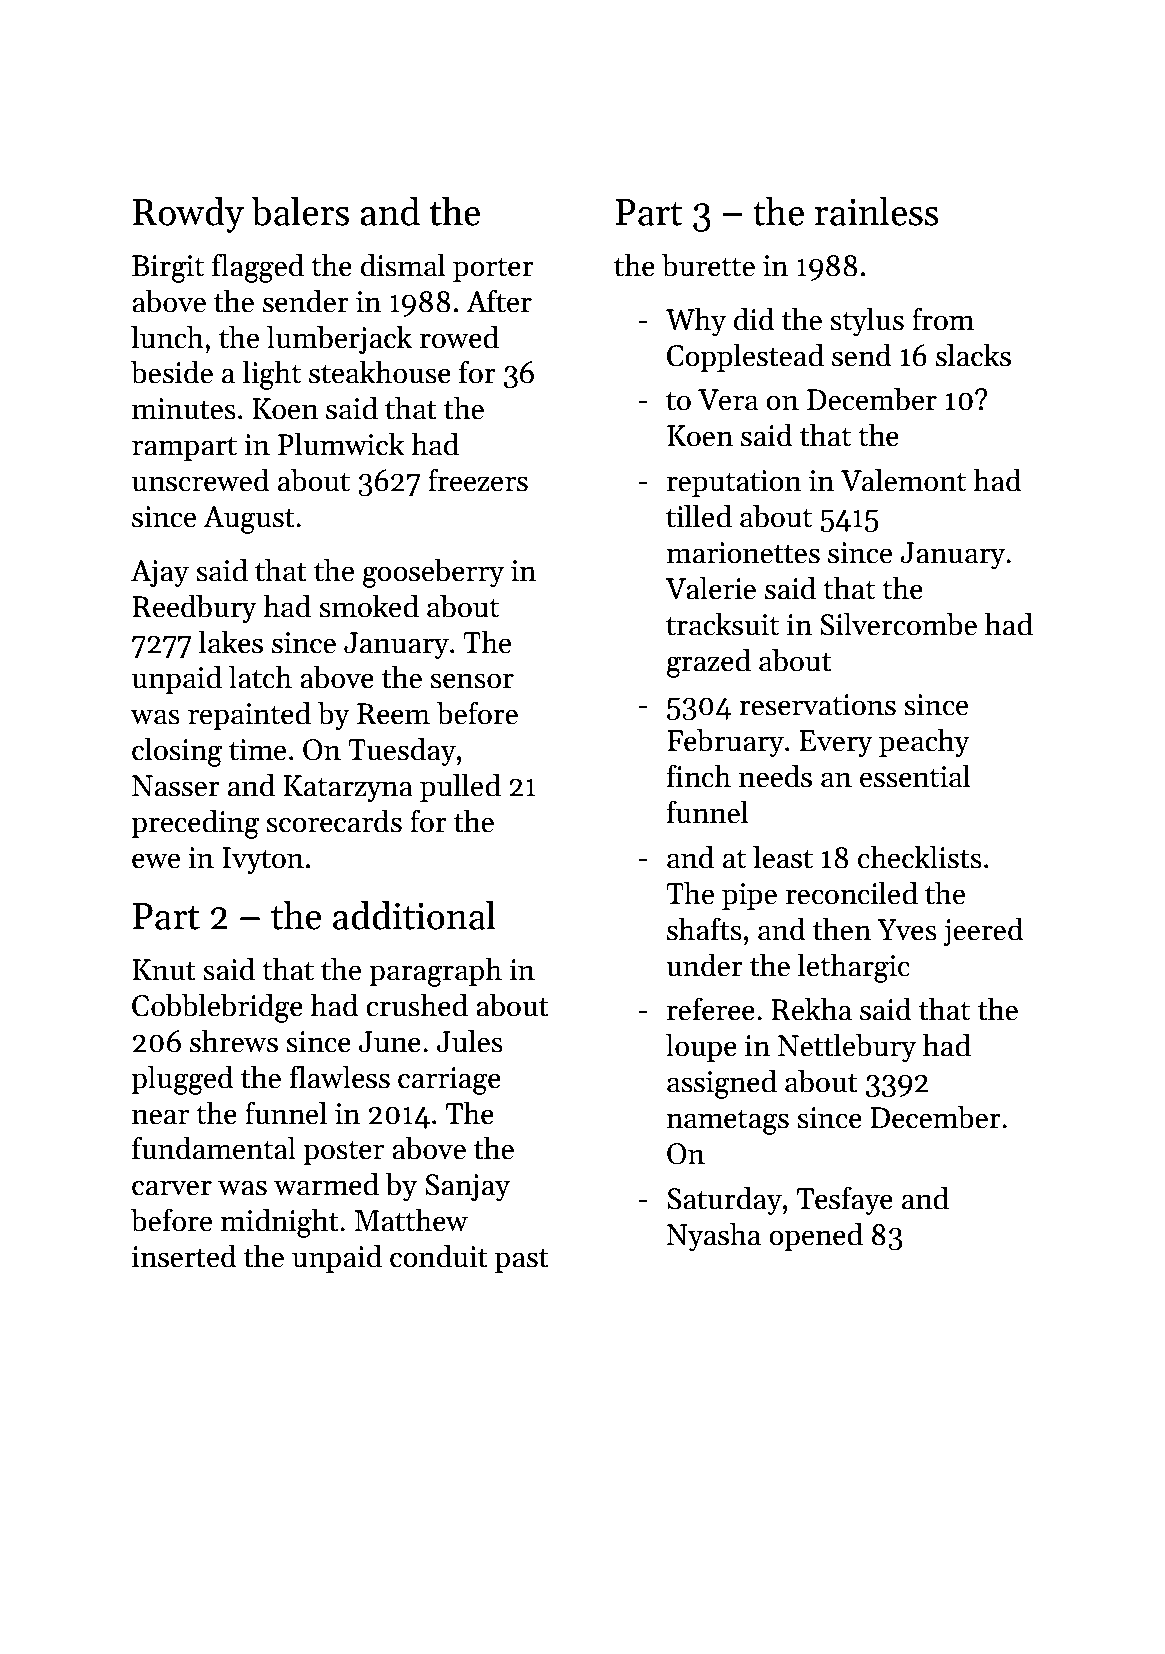  Describe the element at coordinates (343, 1152) in the document. I see `poster` at that location.
